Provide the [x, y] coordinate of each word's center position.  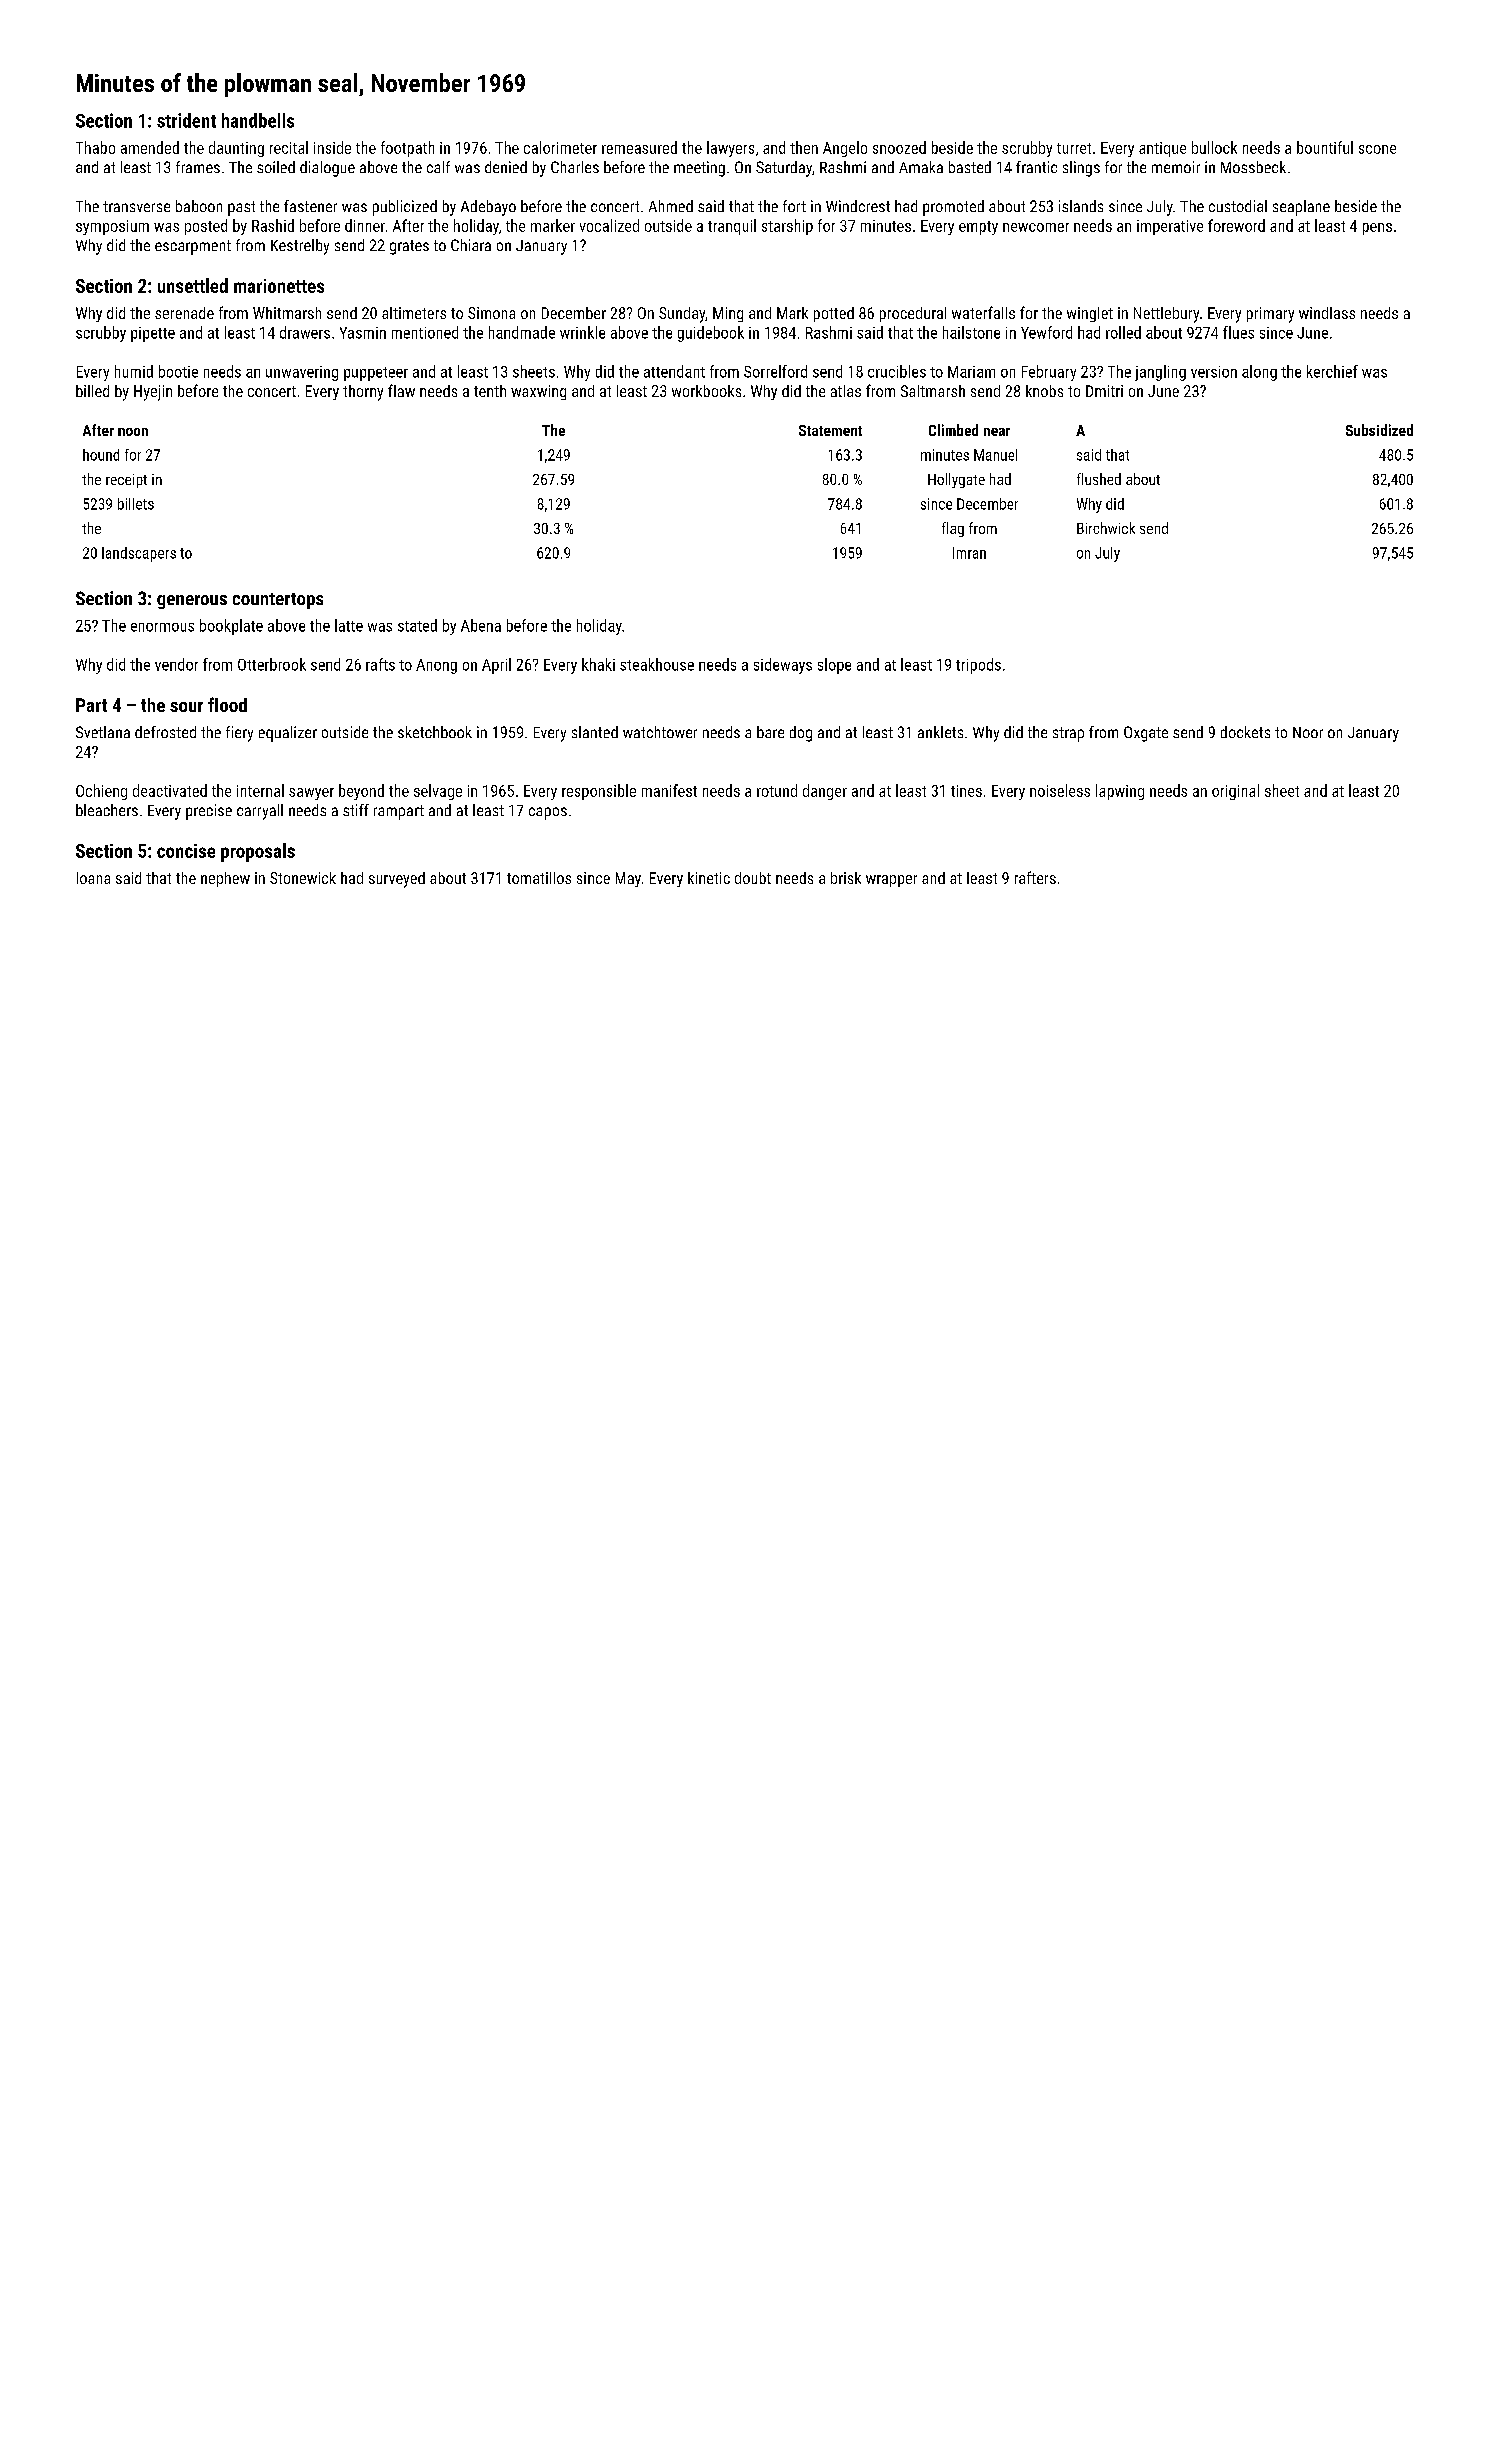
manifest [669, 790]
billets [136, 504]
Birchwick [1106, 528]
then [804, 147]
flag [953, 529]
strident [186, 120]
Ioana [93, 878]
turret [1074, 148]
